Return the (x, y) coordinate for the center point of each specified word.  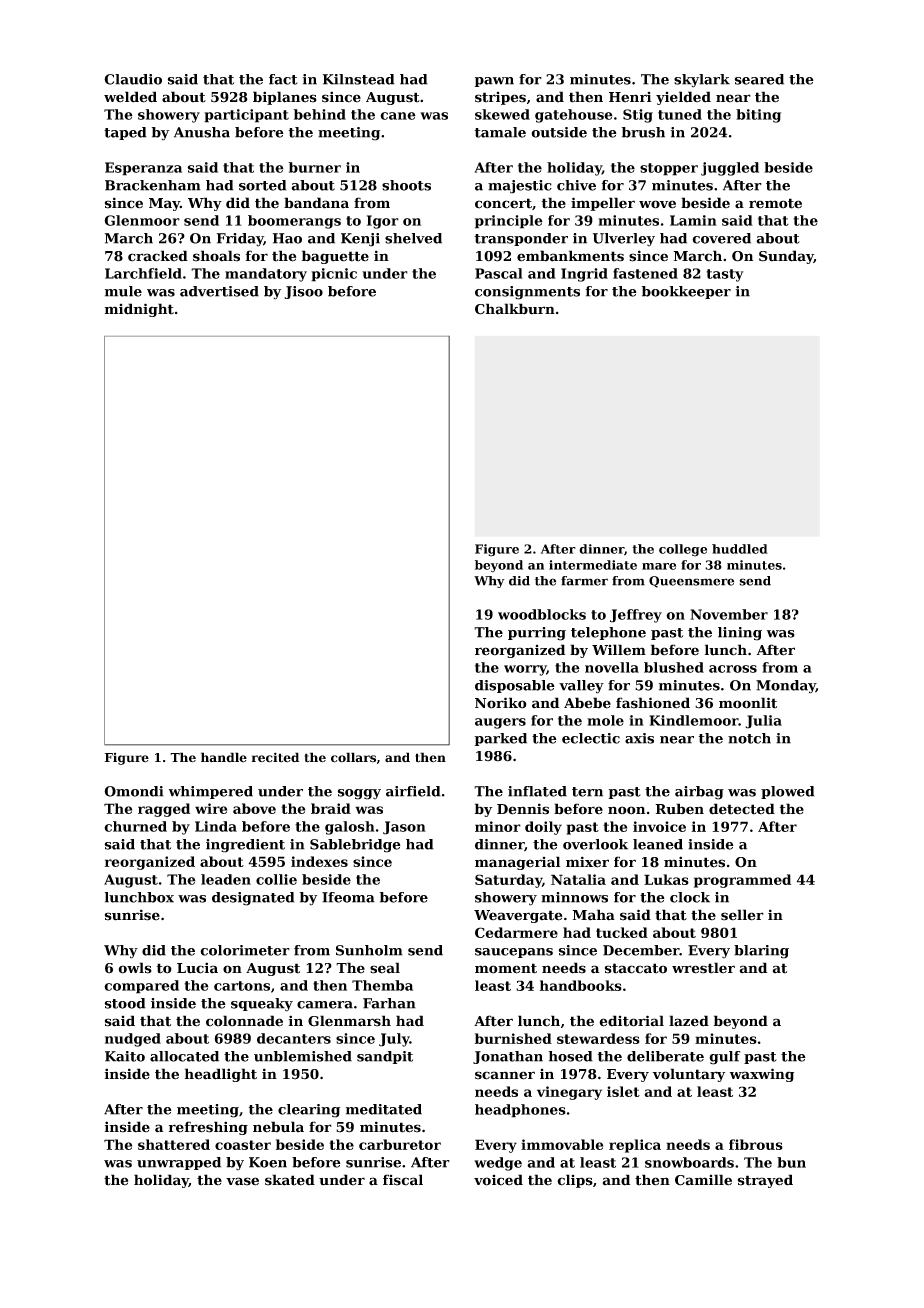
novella (612, 667)
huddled (740, 549)
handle (224, 757)
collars (353, 757)
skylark (702, 81)
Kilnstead (359, 79)
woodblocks (542, 614)
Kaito (125, 1056)
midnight (139, 310)
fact (283, 79)
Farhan (389, 1003)
